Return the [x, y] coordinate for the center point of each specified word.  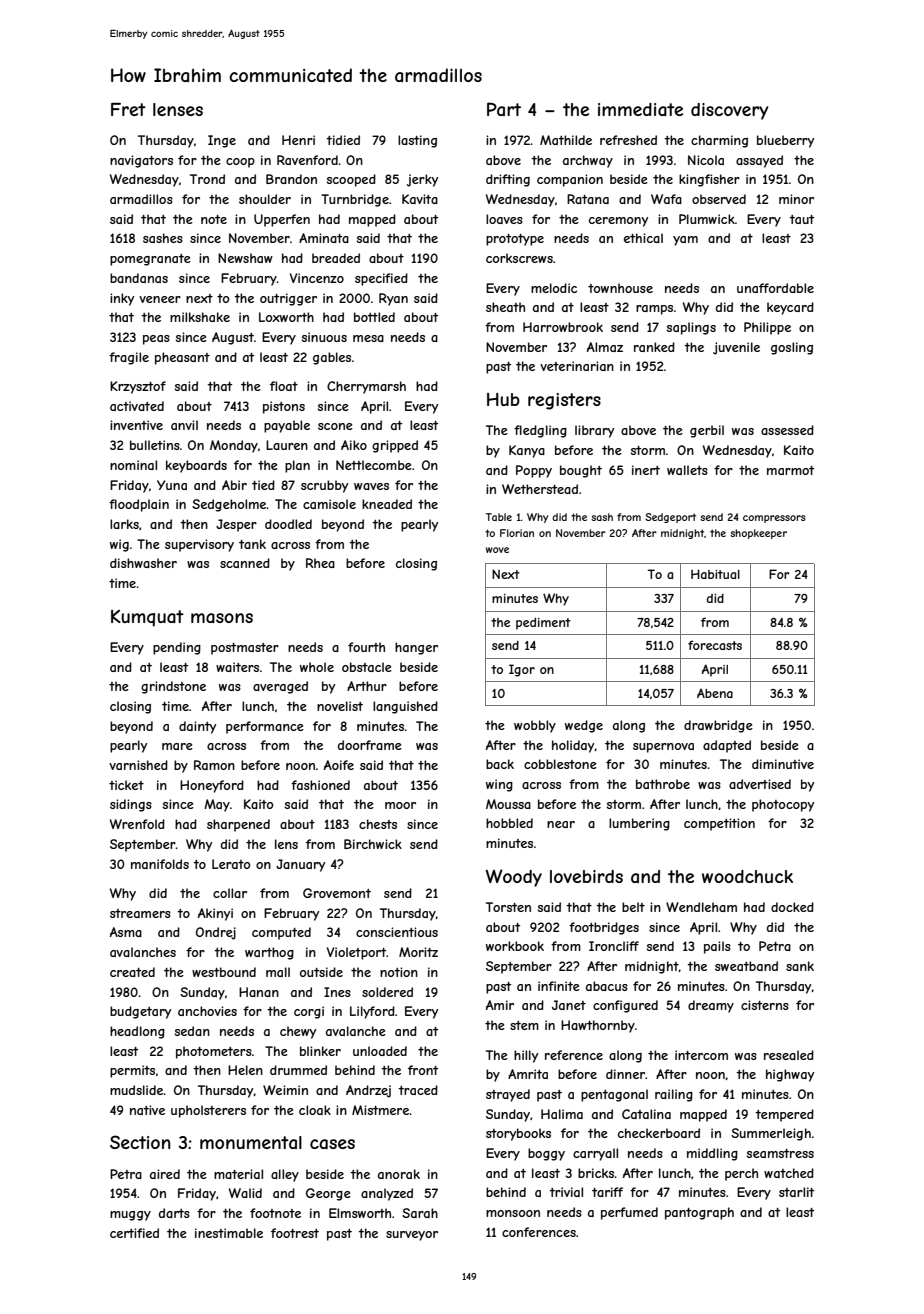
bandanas [139, 278]
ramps [654, 310]
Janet [569, 1005]
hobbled [509, 823]
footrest [295, 1233]
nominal [133, 465]
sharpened [238, 825]
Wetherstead [540, 489]
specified [381, 279]
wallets [687, 470]
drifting [508, 180]
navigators [141, 161]
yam [685, 241]
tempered [784, 1115]
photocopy [783, 805]
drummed [298, 1070]
